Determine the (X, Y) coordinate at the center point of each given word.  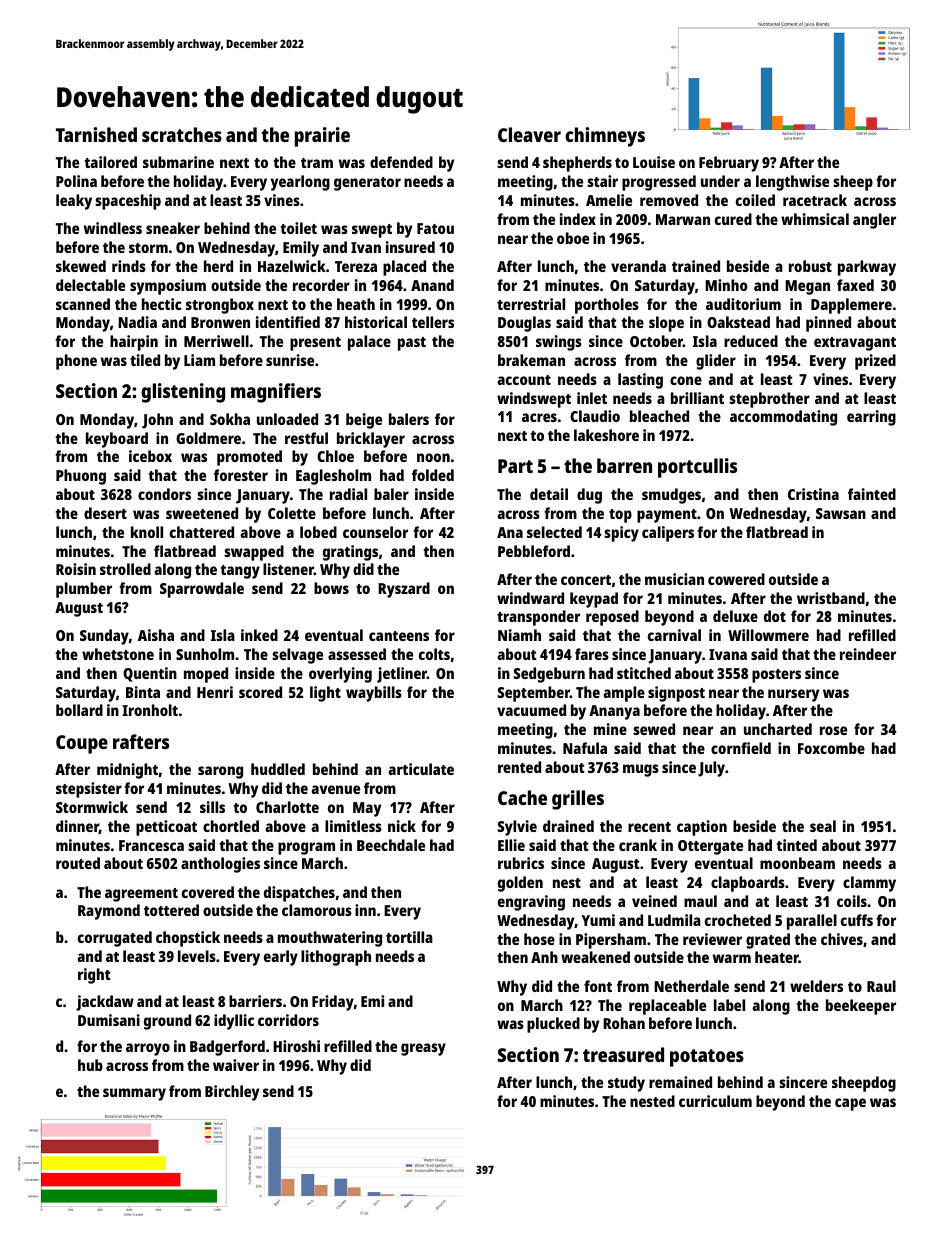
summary (134, 1094)
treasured (623, 1054)
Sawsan (841, 513)
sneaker (173, 228)
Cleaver (529, 134)
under (720, 181)
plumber (84, 590)
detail (549, 494)
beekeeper (861, 1007)
